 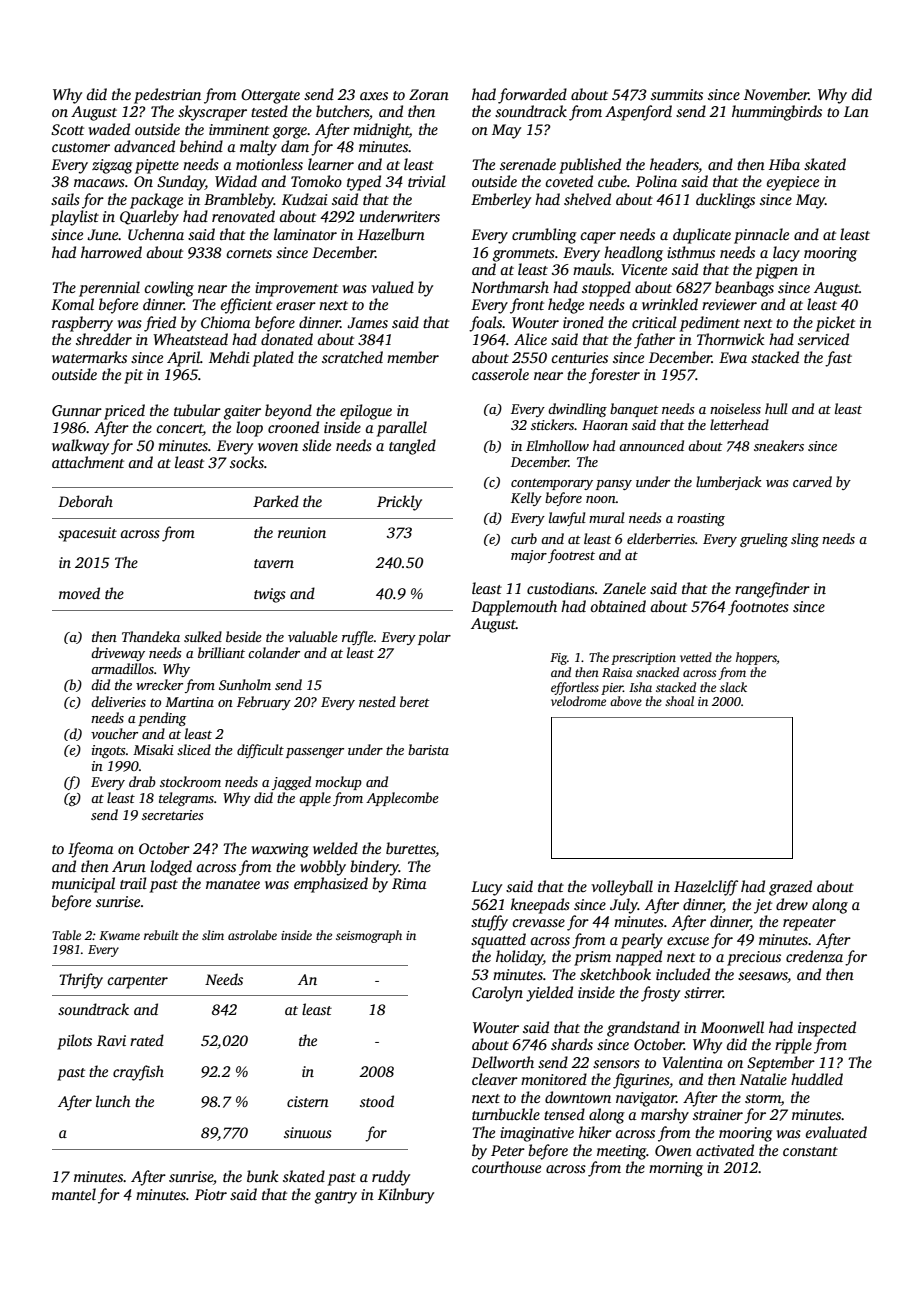 What do you see at coordinates (87, 534) in the image?
I see `spacesuit` at bounding box center [87, 534].
